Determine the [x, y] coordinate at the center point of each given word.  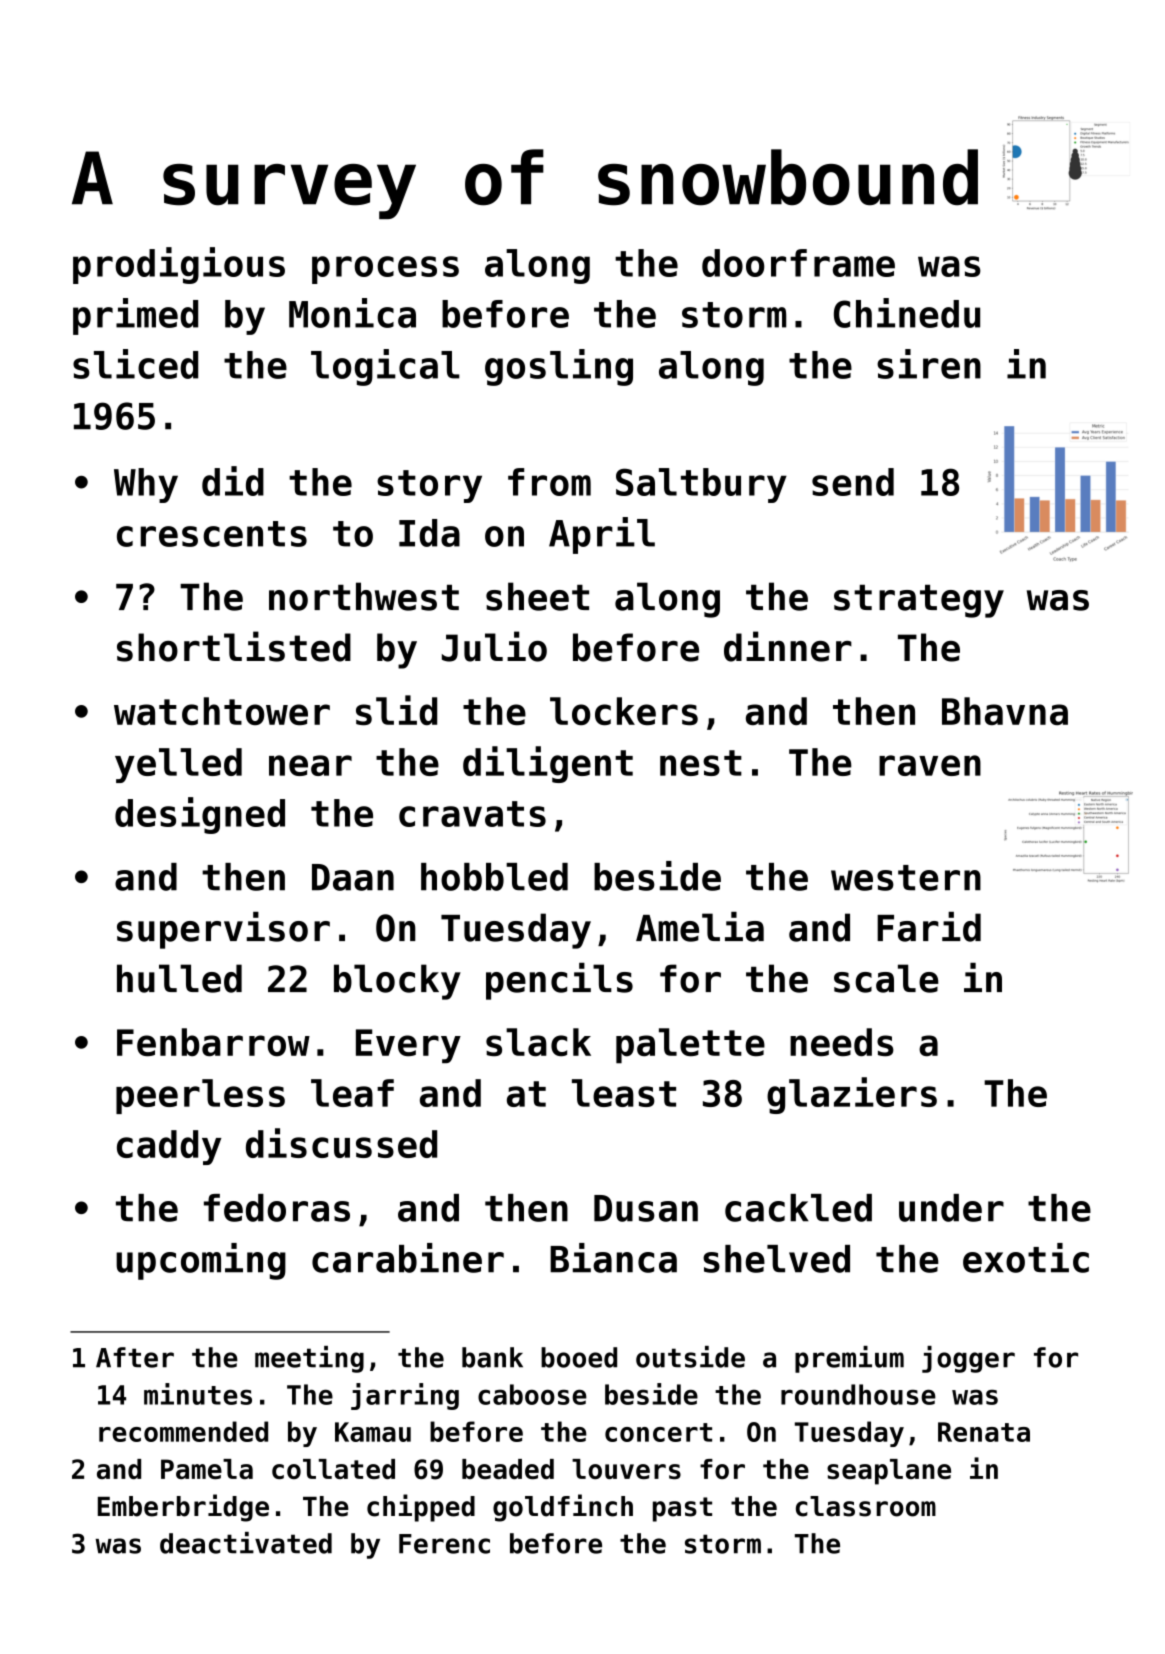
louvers [626, 1469]
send [853, 482]
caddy [169, 1147]
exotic [1026, 1258]
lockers [624, 711]
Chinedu [907, 313]
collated [333, 1469]
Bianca [613, 1258]
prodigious [179, 265]
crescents [212, 534]
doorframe [798, 263]
